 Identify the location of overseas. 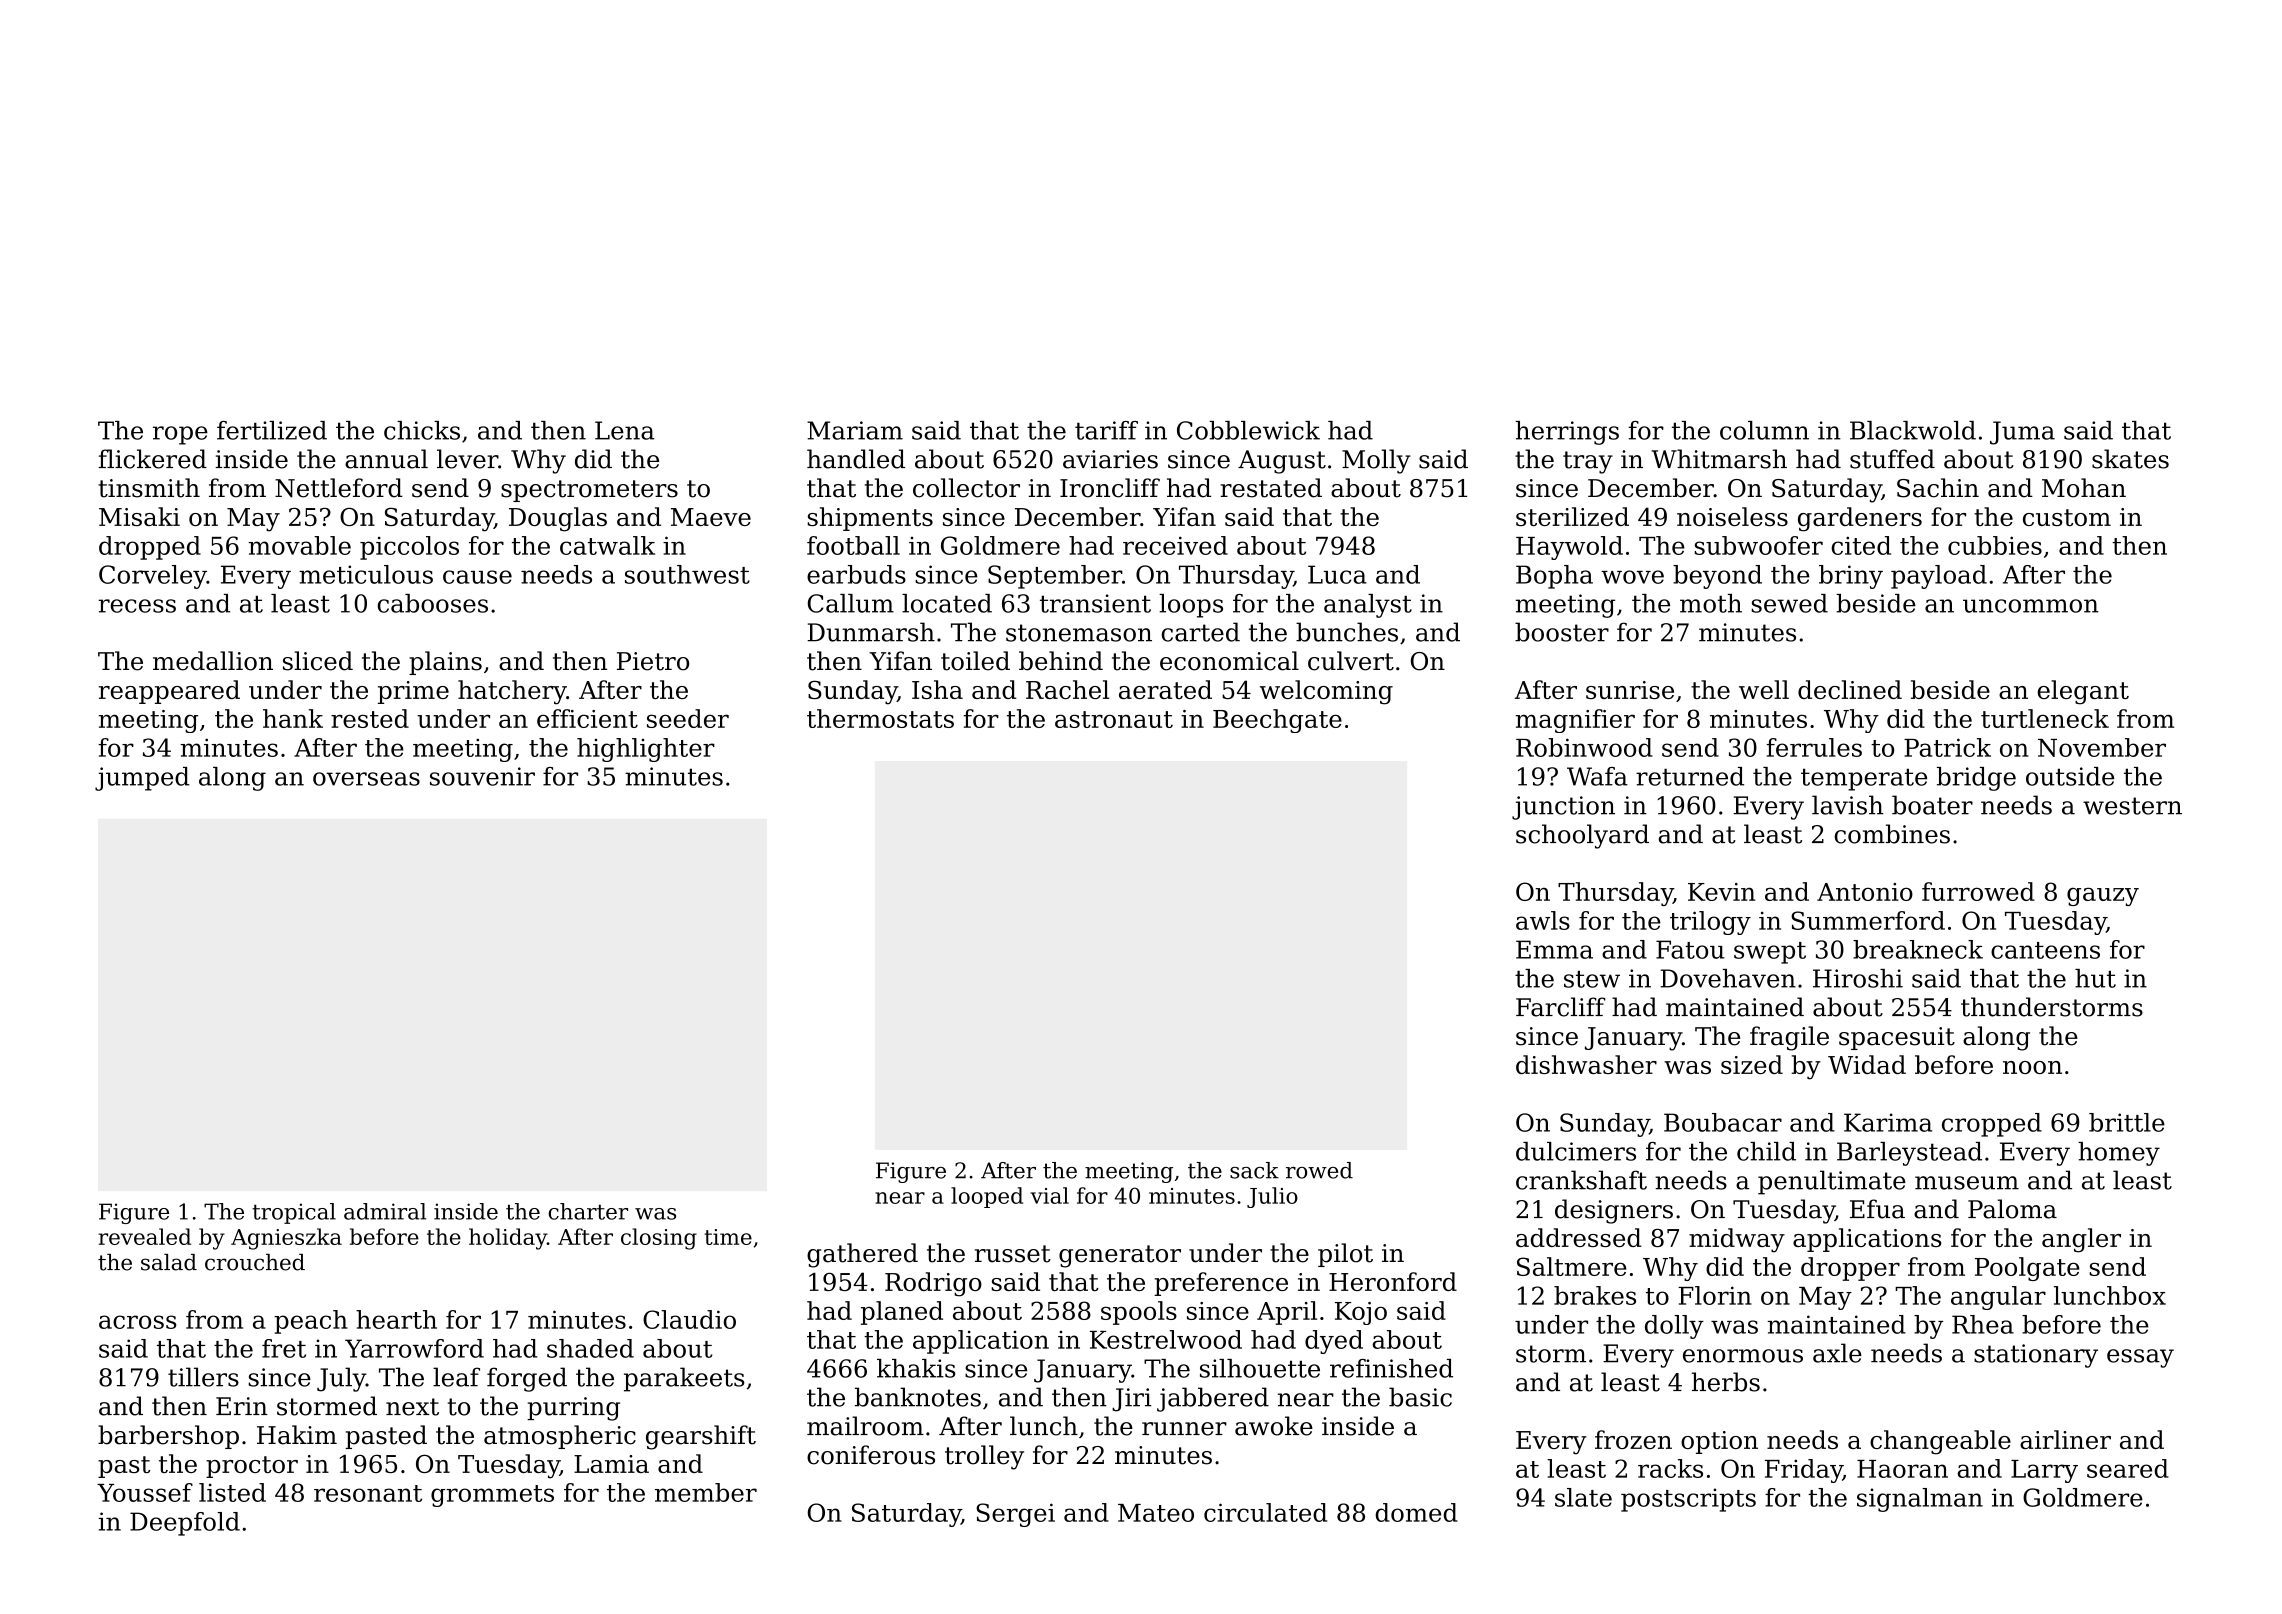
(366, 779).
